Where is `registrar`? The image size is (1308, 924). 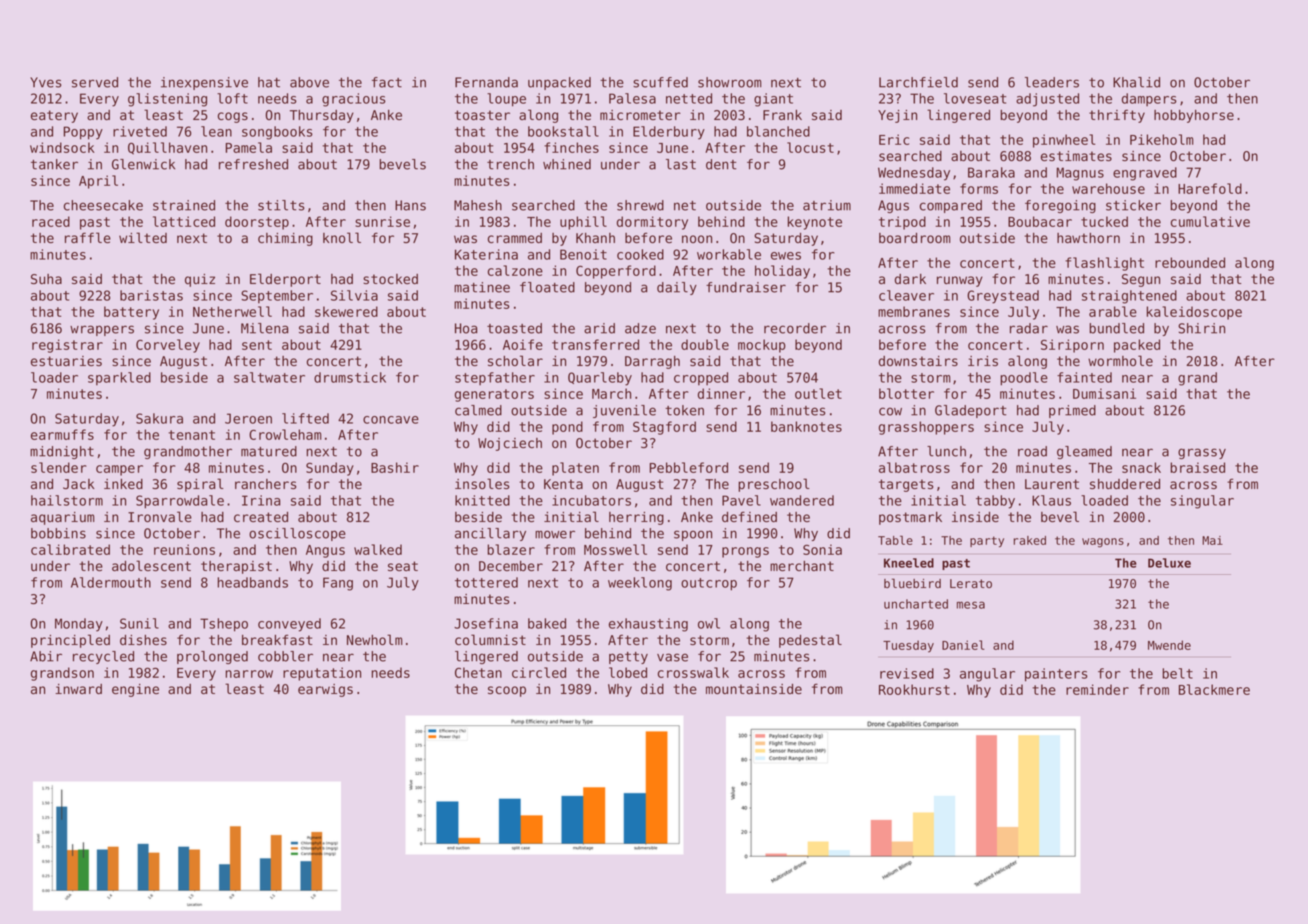 registrar is located at coordinates (67, 346).
